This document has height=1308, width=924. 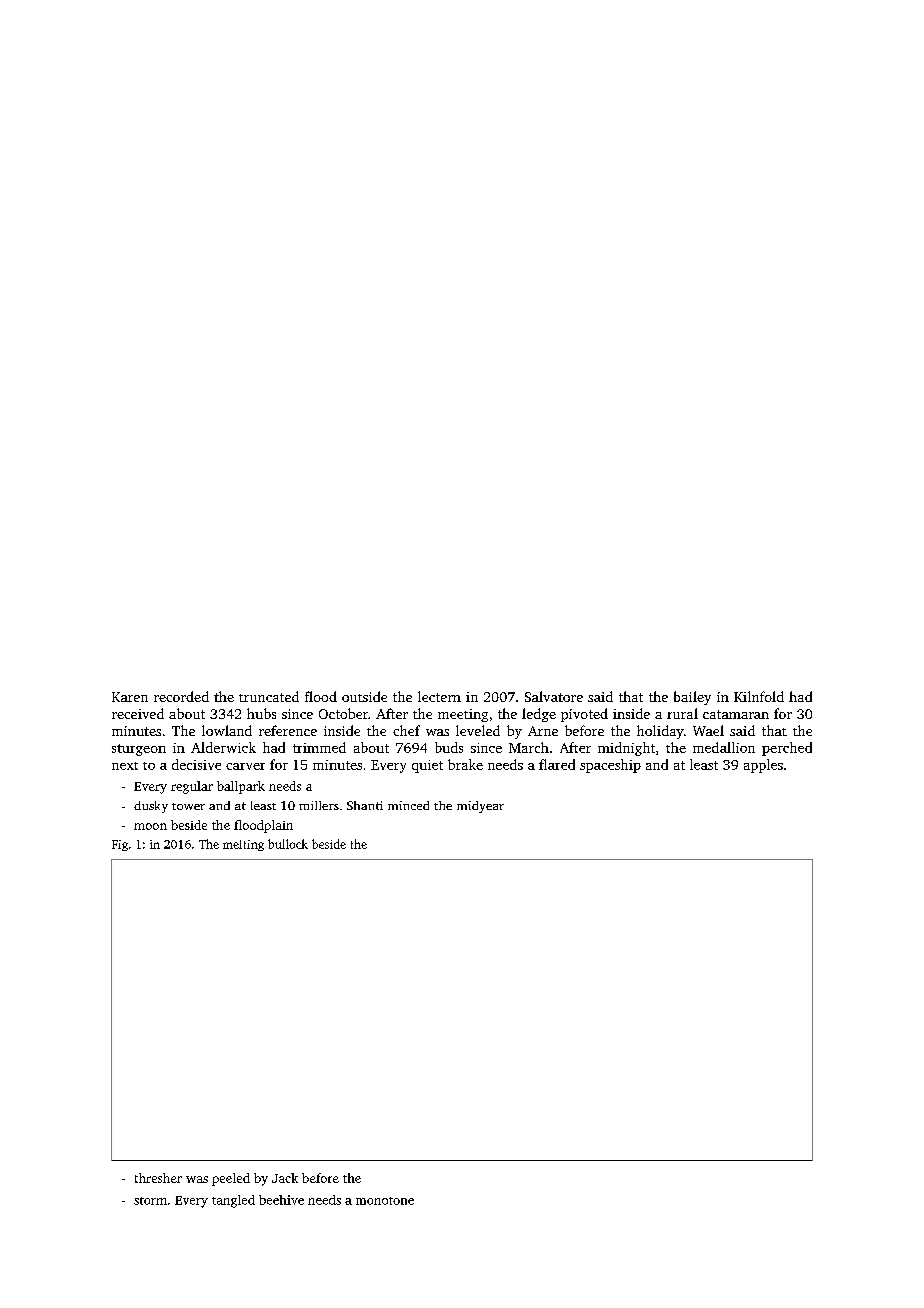 I want to click on Karen, so click(x=130, y=697).
